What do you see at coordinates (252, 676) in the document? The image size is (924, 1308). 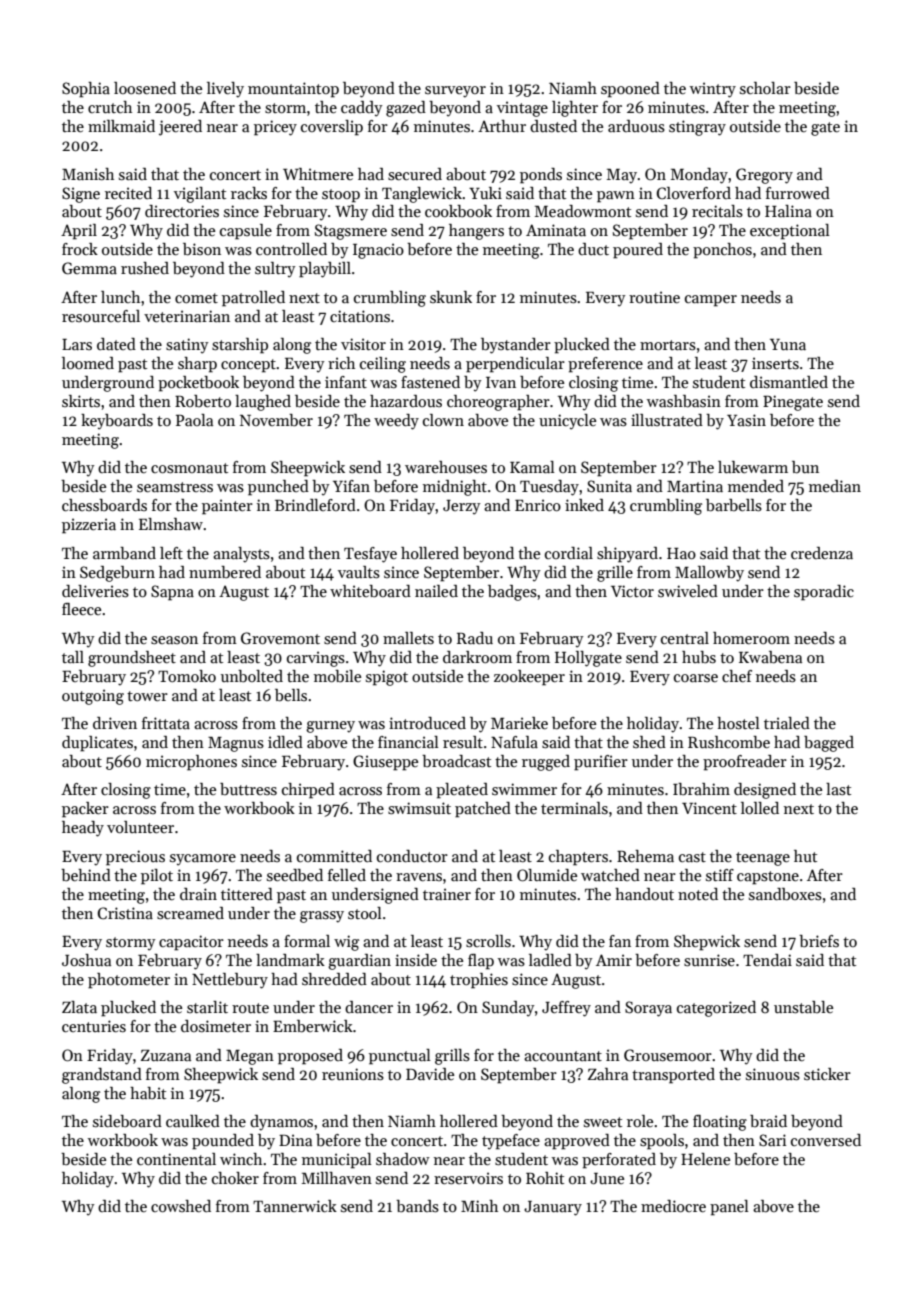 I see `unbolted` at bounding box center [252, 676].
